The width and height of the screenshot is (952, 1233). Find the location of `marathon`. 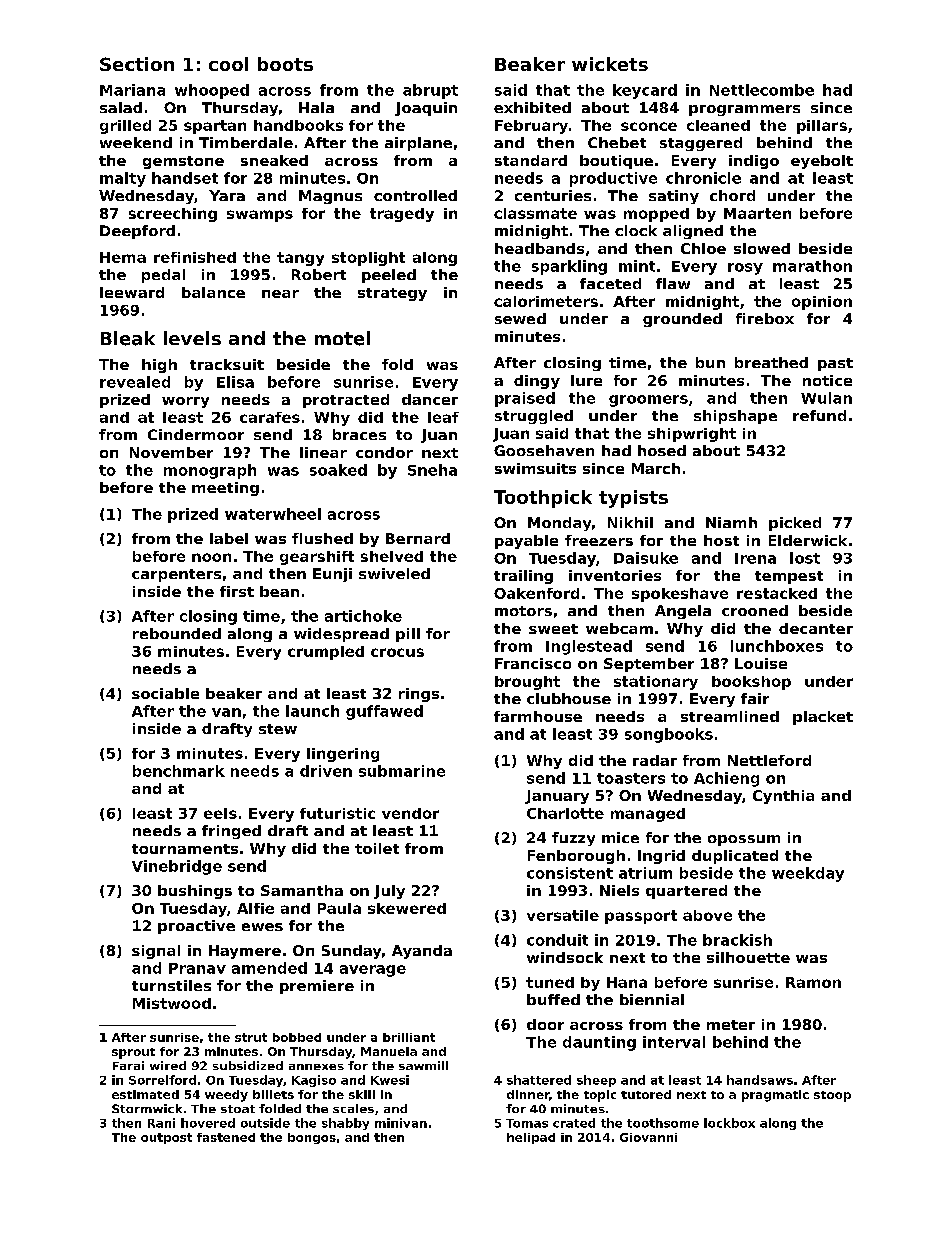

marathon is located at coordinates (812, 266).
